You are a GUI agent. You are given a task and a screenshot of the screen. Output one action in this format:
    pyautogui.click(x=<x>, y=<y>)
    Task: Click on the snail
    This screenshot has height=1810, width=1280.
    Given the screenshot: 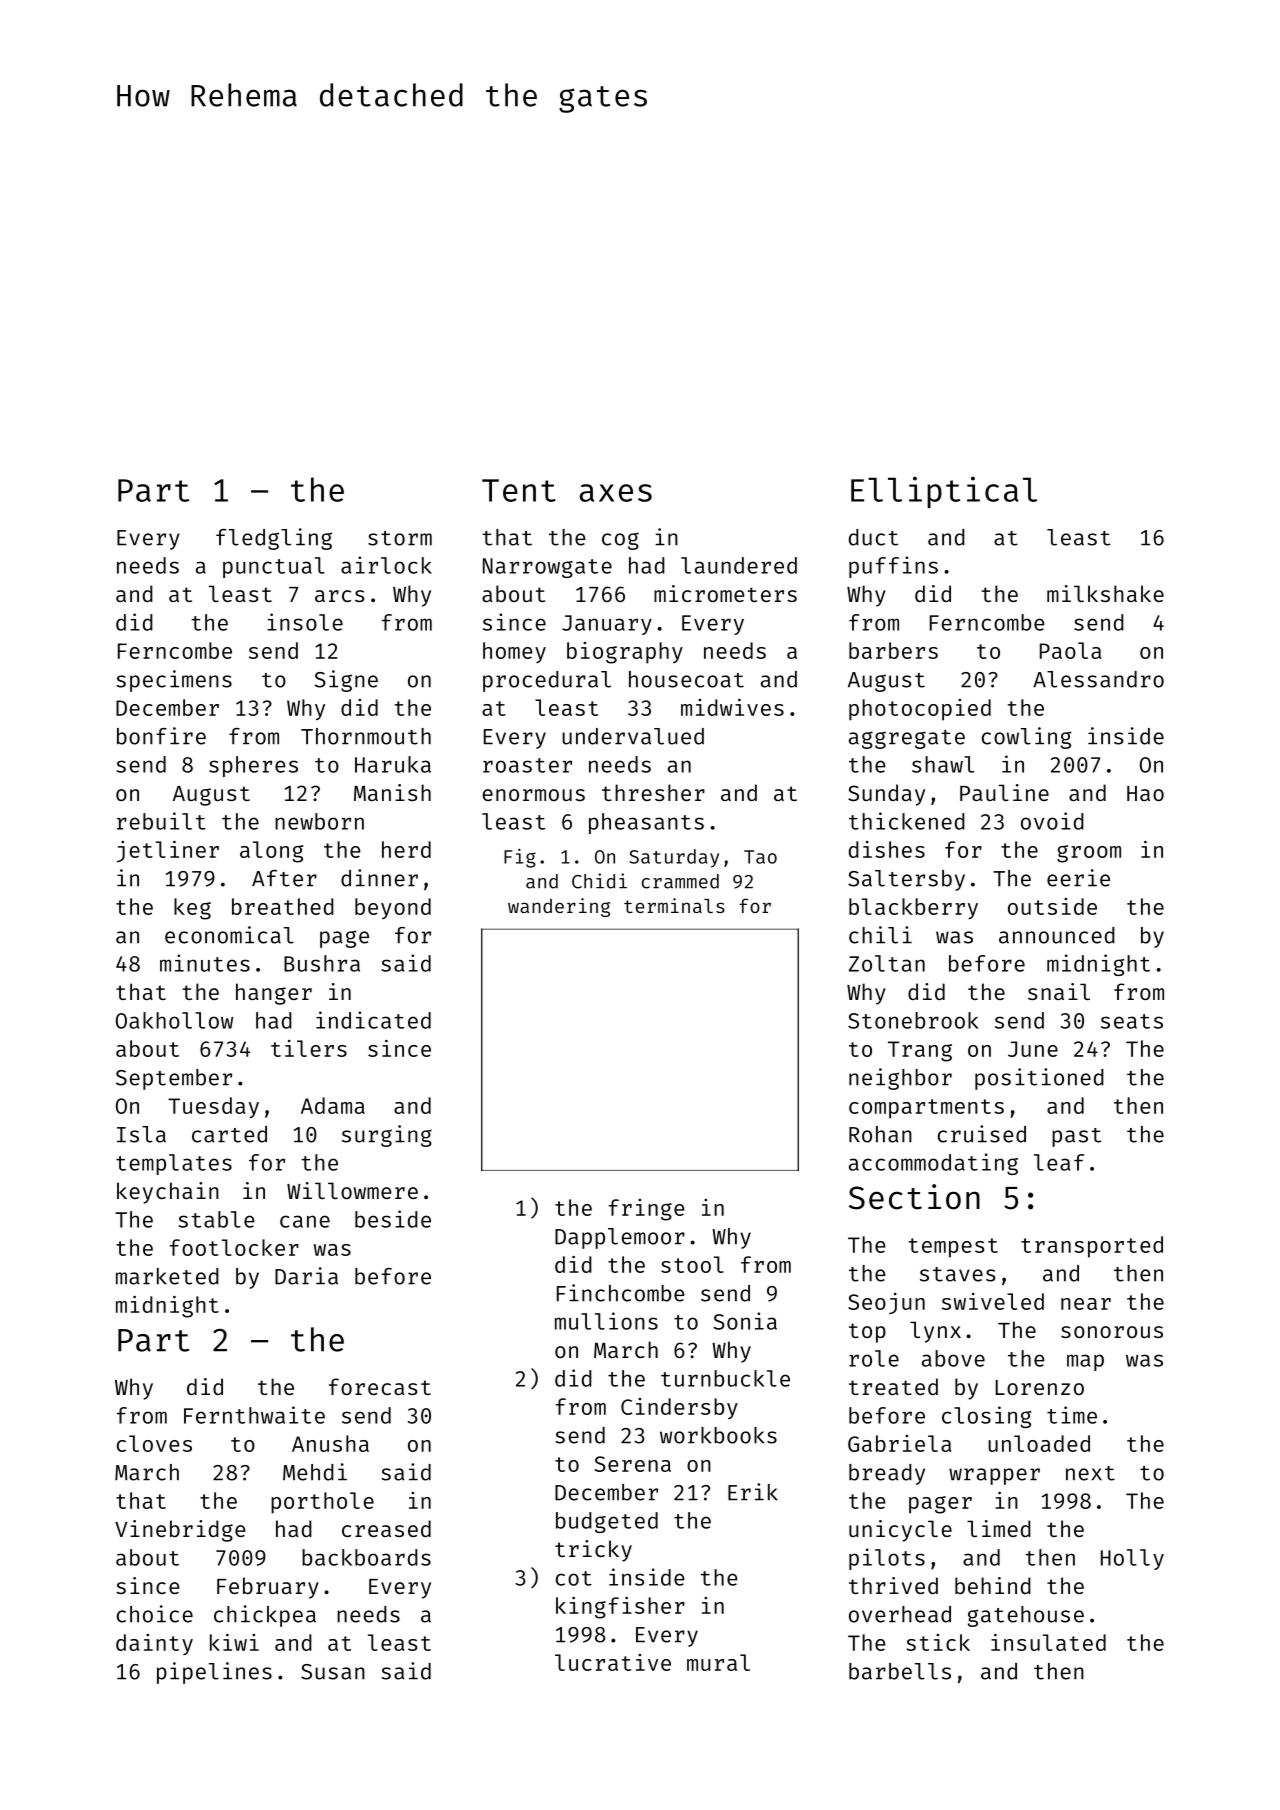 What is the action you would take?
    pyautogui.click(x=1059, y=991)
